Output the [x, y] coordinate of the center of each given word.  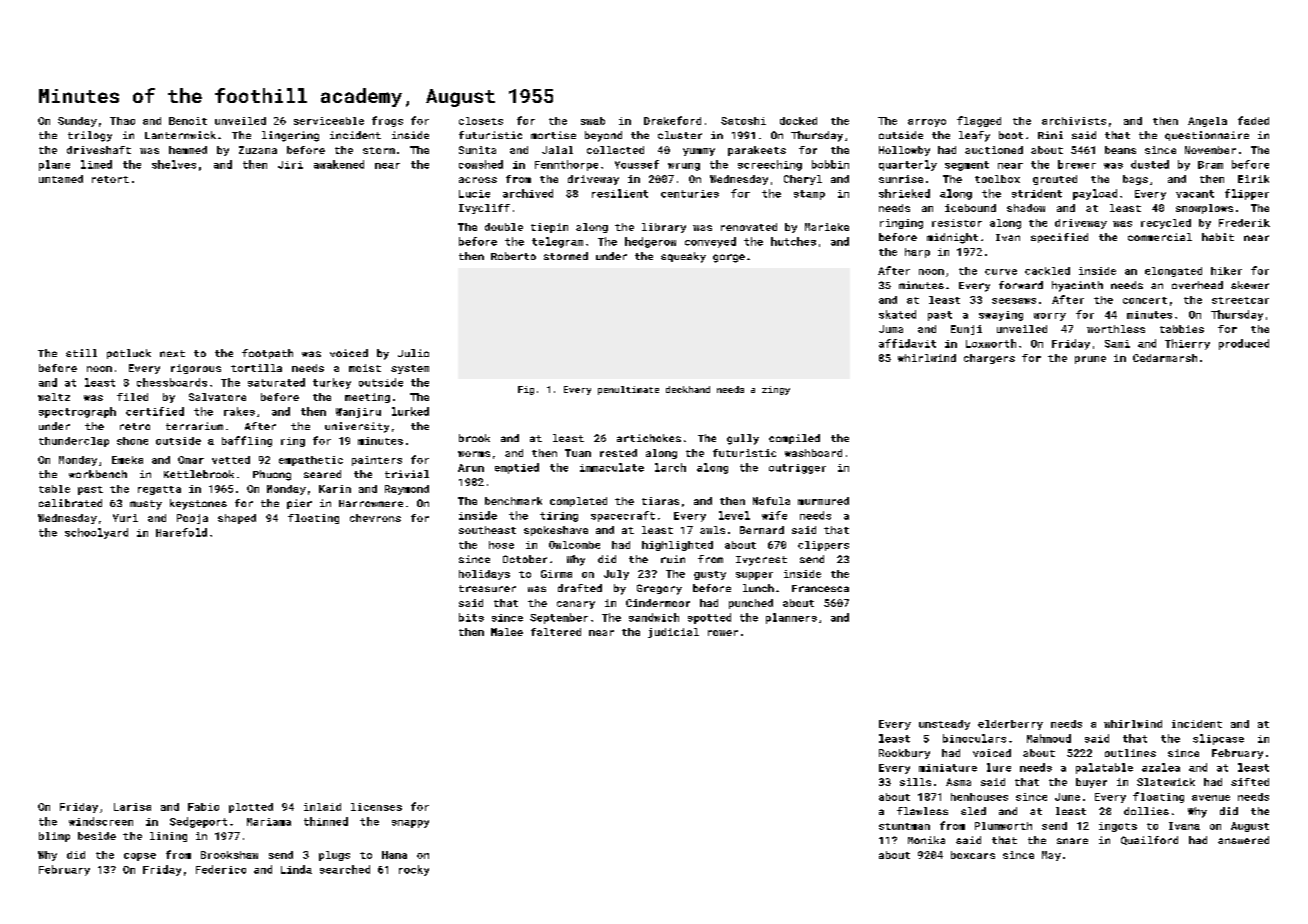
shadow [1026, 208]
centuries [690, 194]
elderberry [1010, 725]
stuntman [904, 826]
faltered [556, 632]
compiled [794, 439]
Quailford [1149, 840]
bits [471, 617]
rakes [239, 411]
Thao [122, 121]
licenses [376, 807]
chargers [989, 359]
